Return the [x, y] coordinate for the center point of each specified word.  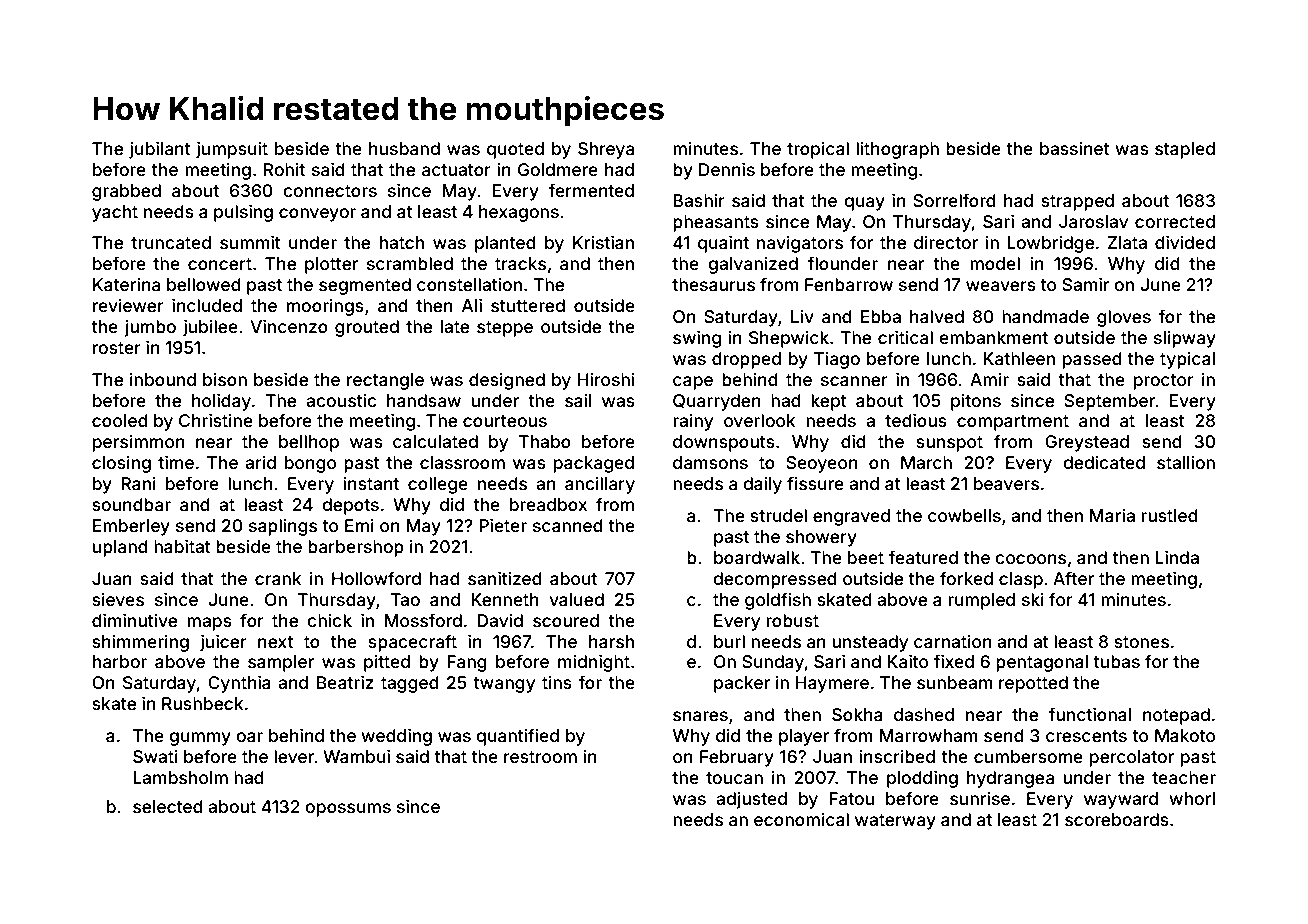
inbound [163, 379]
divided [1185, 242]
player [804, 737]
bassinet [1075, 148]
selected [168, 806]
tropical [818, 150]
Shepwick [789, 339]
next [276, 642]
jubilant [160, 150]
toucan [734, 778]
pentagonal [1042, 663]
